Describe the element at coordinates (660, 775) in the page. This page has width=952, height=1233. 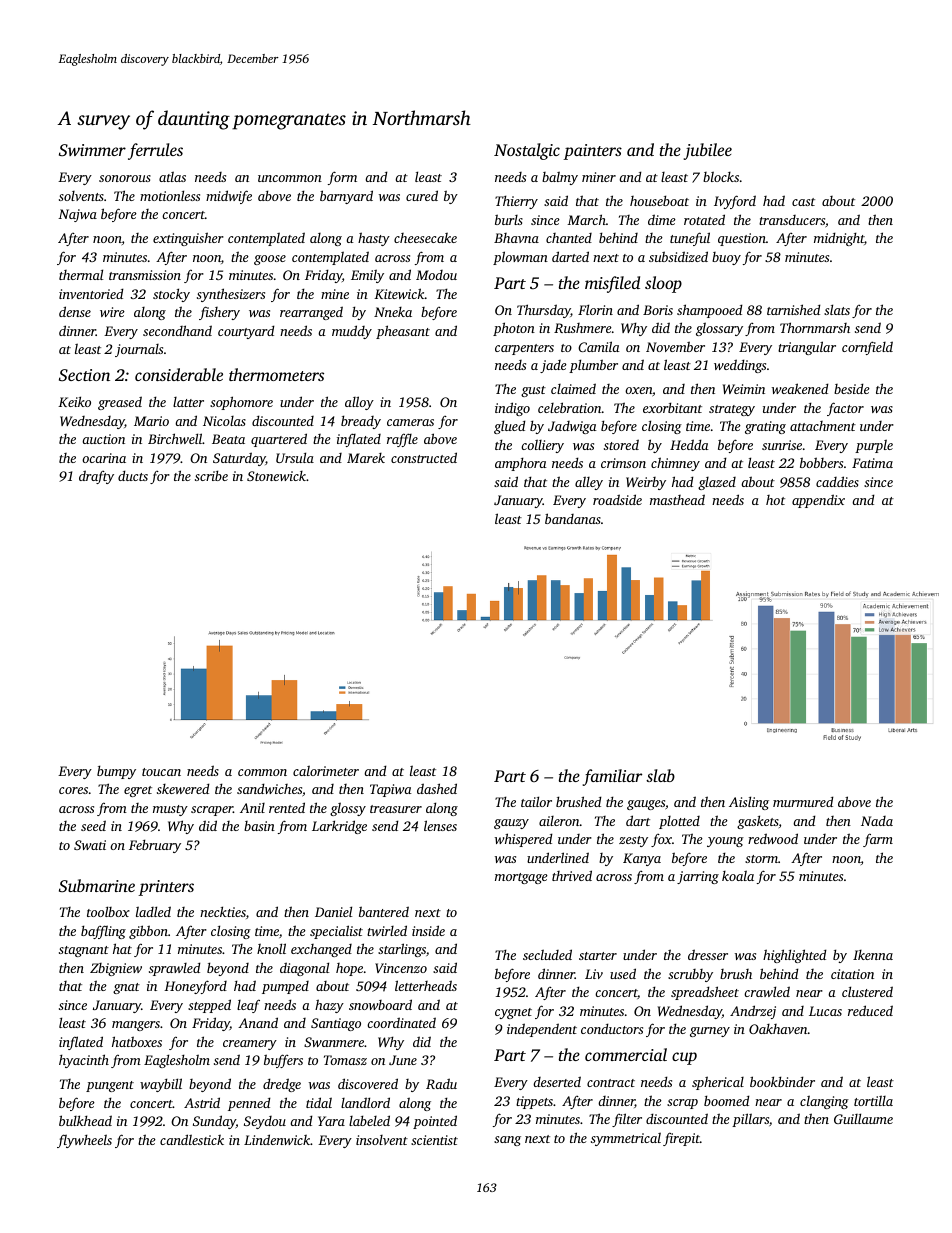
I see `slab` at that location.
